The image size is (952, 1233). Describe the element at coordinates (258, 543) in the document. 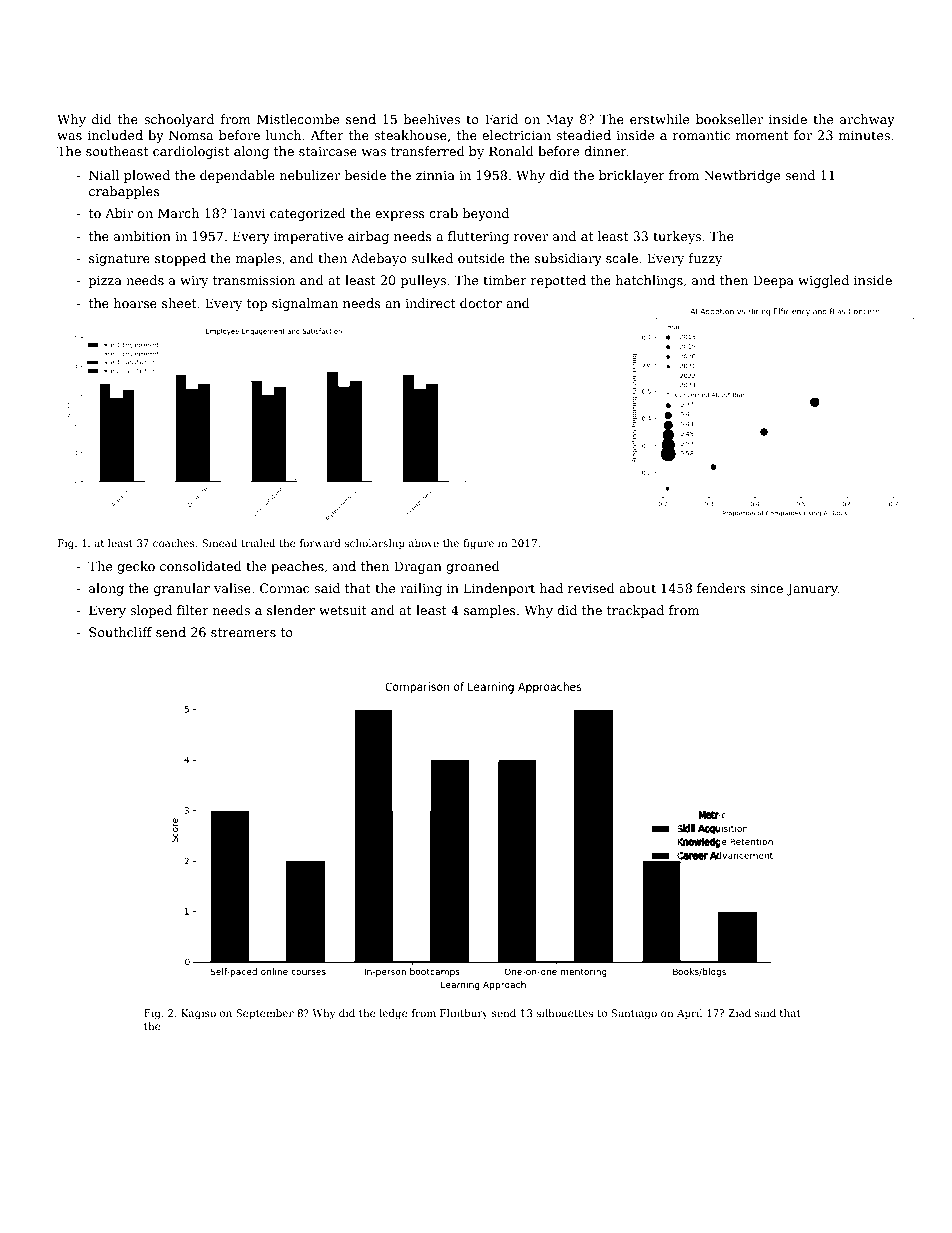

I see `trialed` at that location.
